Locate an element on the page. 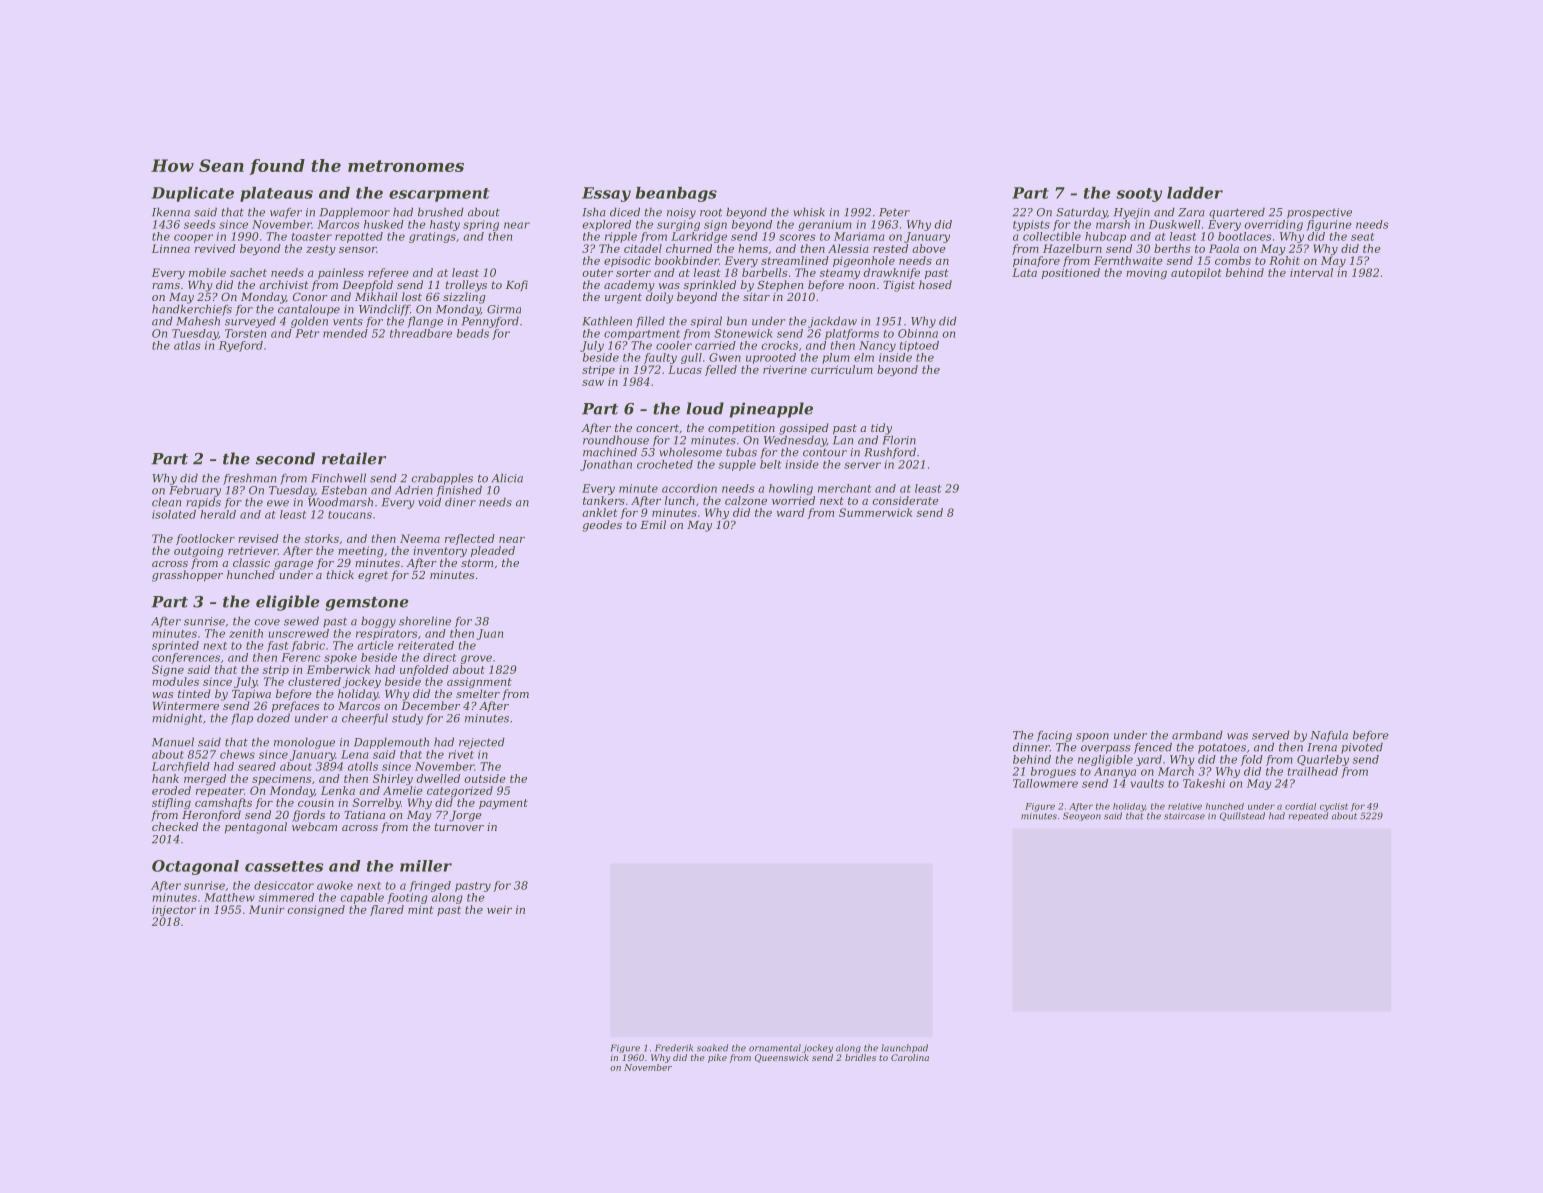 Image resolution: width=1543 pixels, height=1193 pixels. launchpad is located at coordinates (905, 1048).
